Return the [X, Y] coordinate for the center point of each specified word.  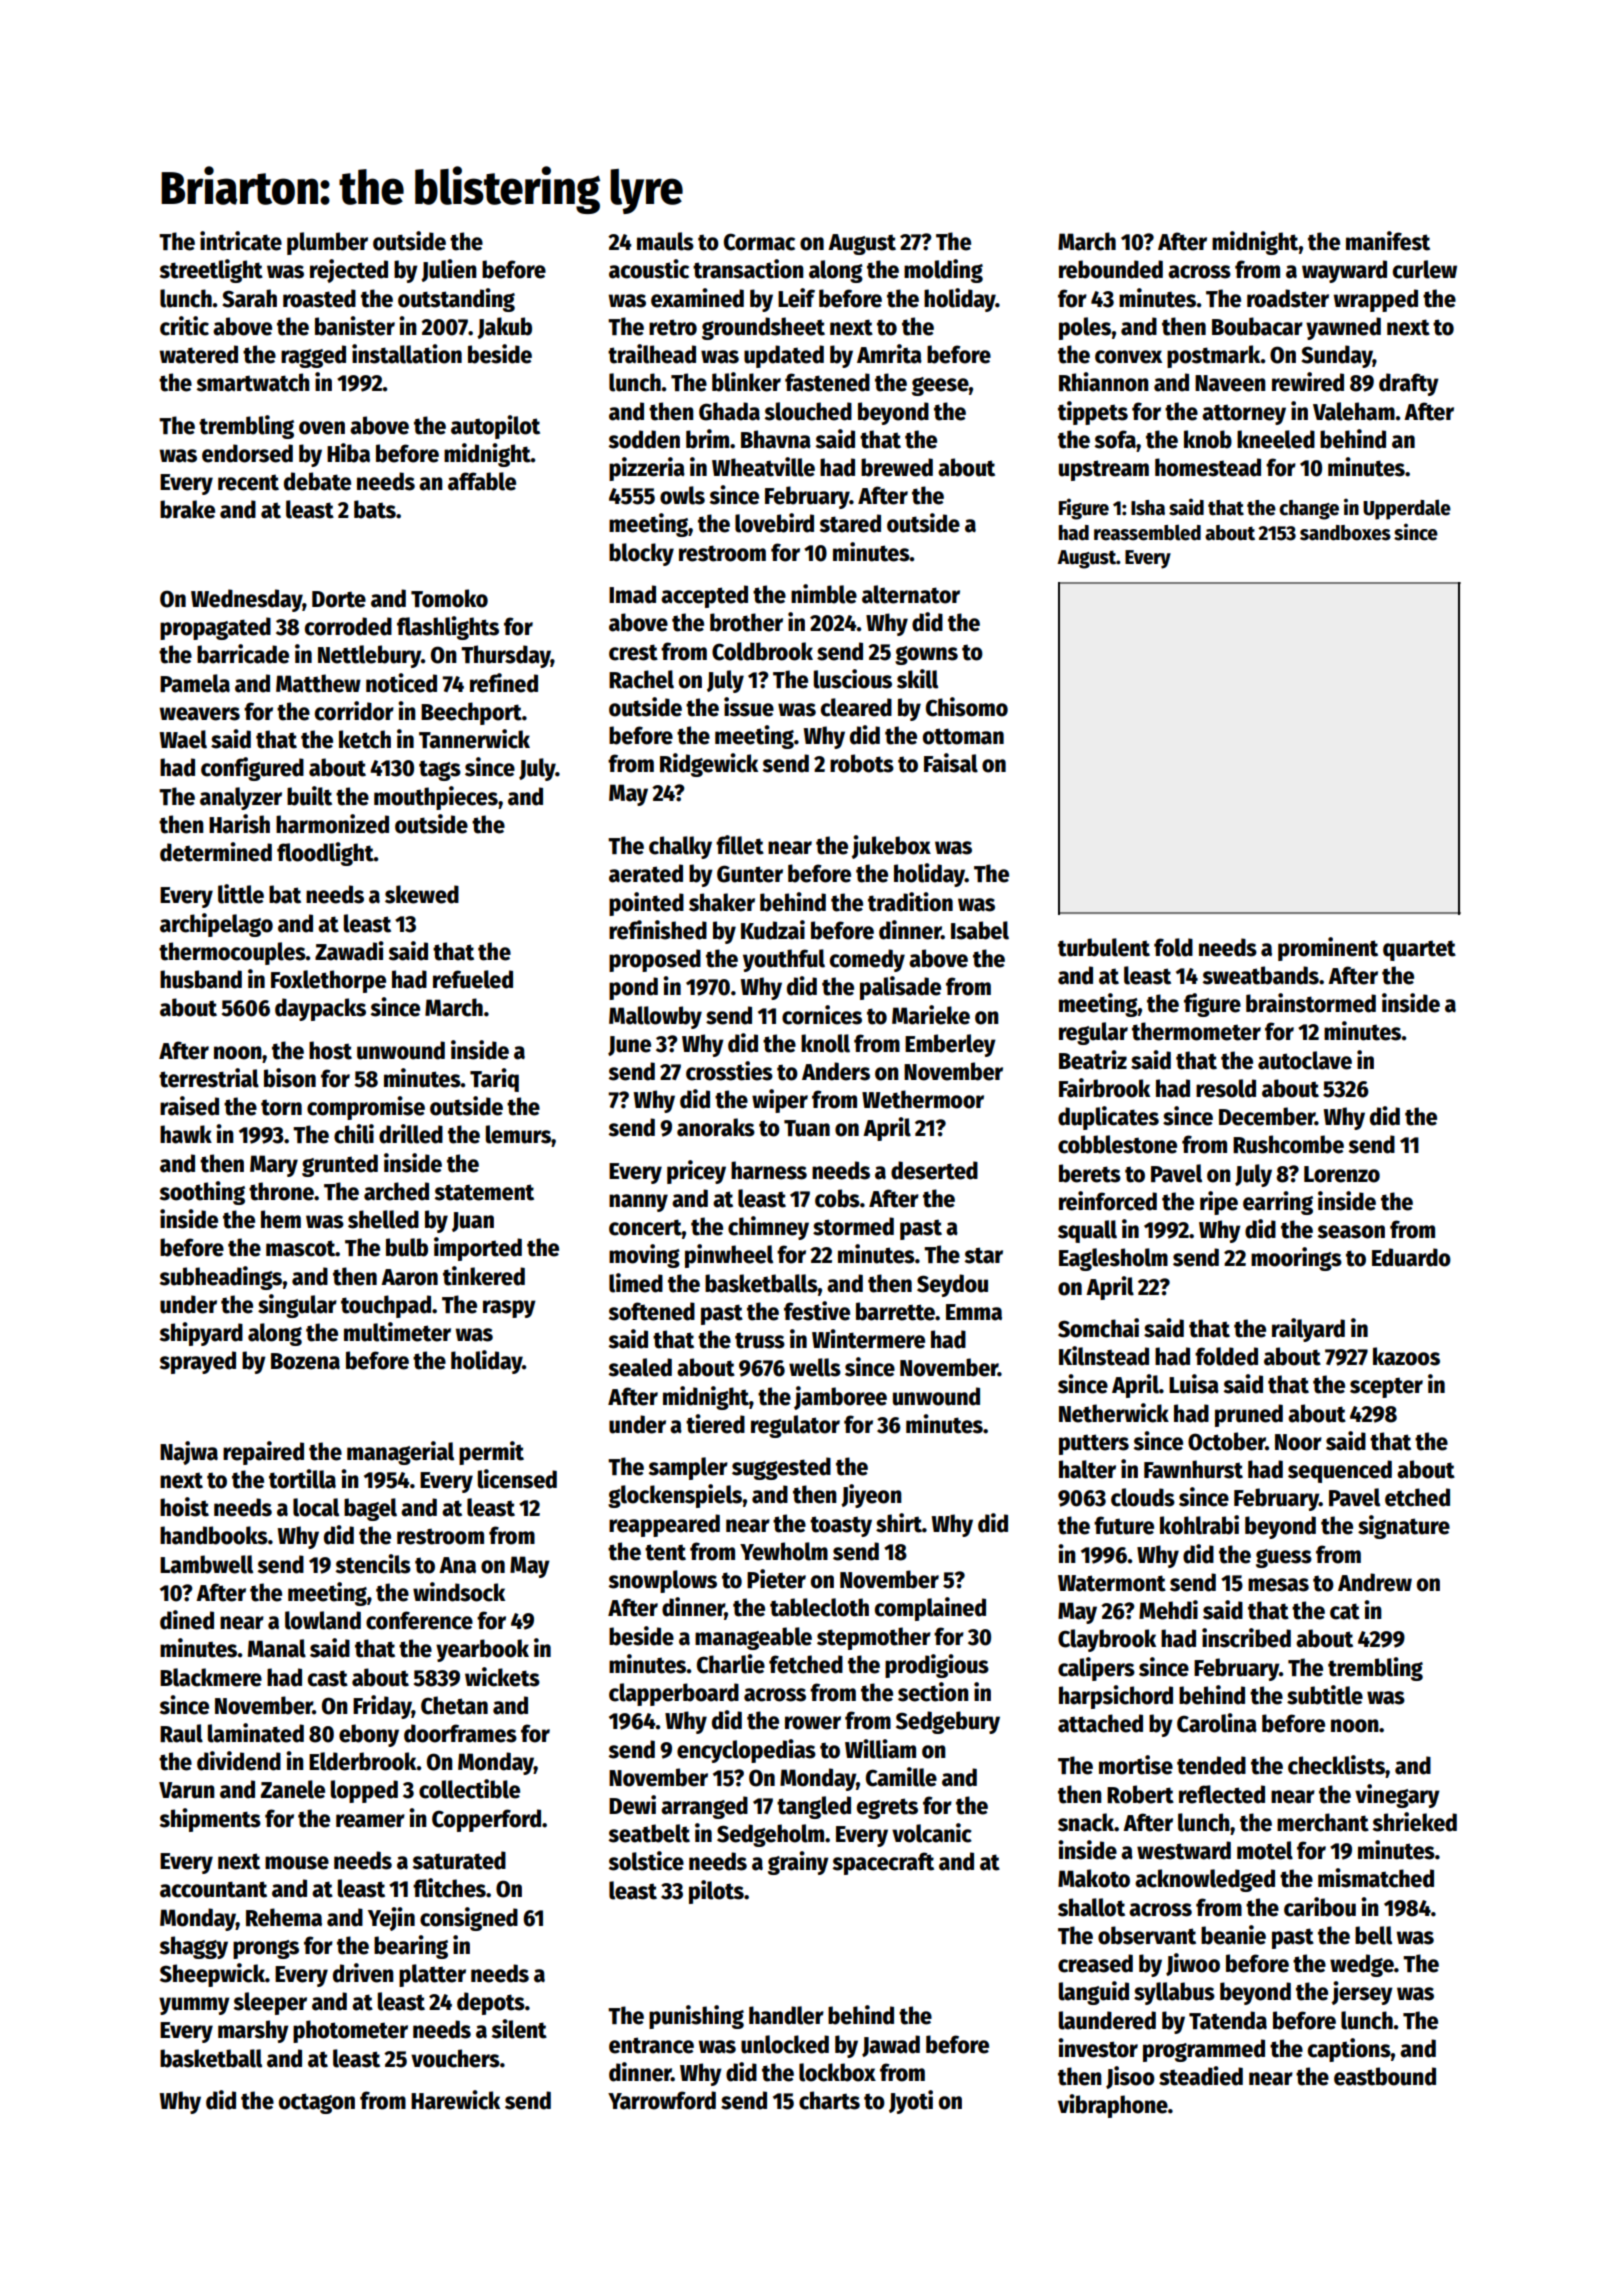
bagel [370, 1509]
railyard [1308, 1330]
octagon [317, 2103]
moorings [1296, 1259]
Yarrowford [662, 2100]
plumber [327, 243]
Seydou [952, 1285]
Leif [796, 298]
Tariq [494, 1080]
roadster [1288, 298]
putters [1094, 1444]
